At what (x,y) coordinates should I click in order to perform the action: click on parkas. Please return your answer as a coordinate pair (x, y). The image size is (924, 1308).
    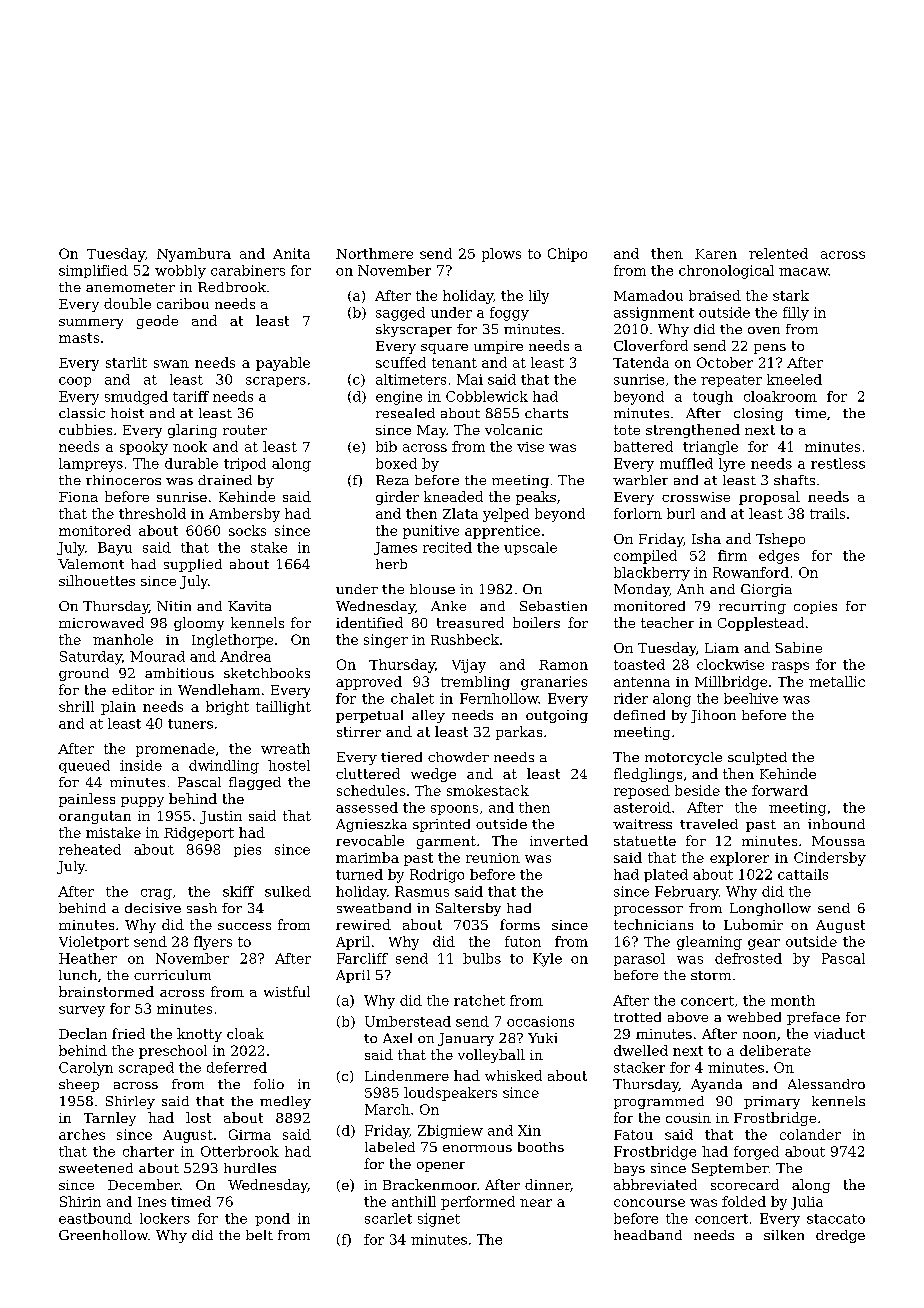
    Looking at the image, I should click on (519, 733).
